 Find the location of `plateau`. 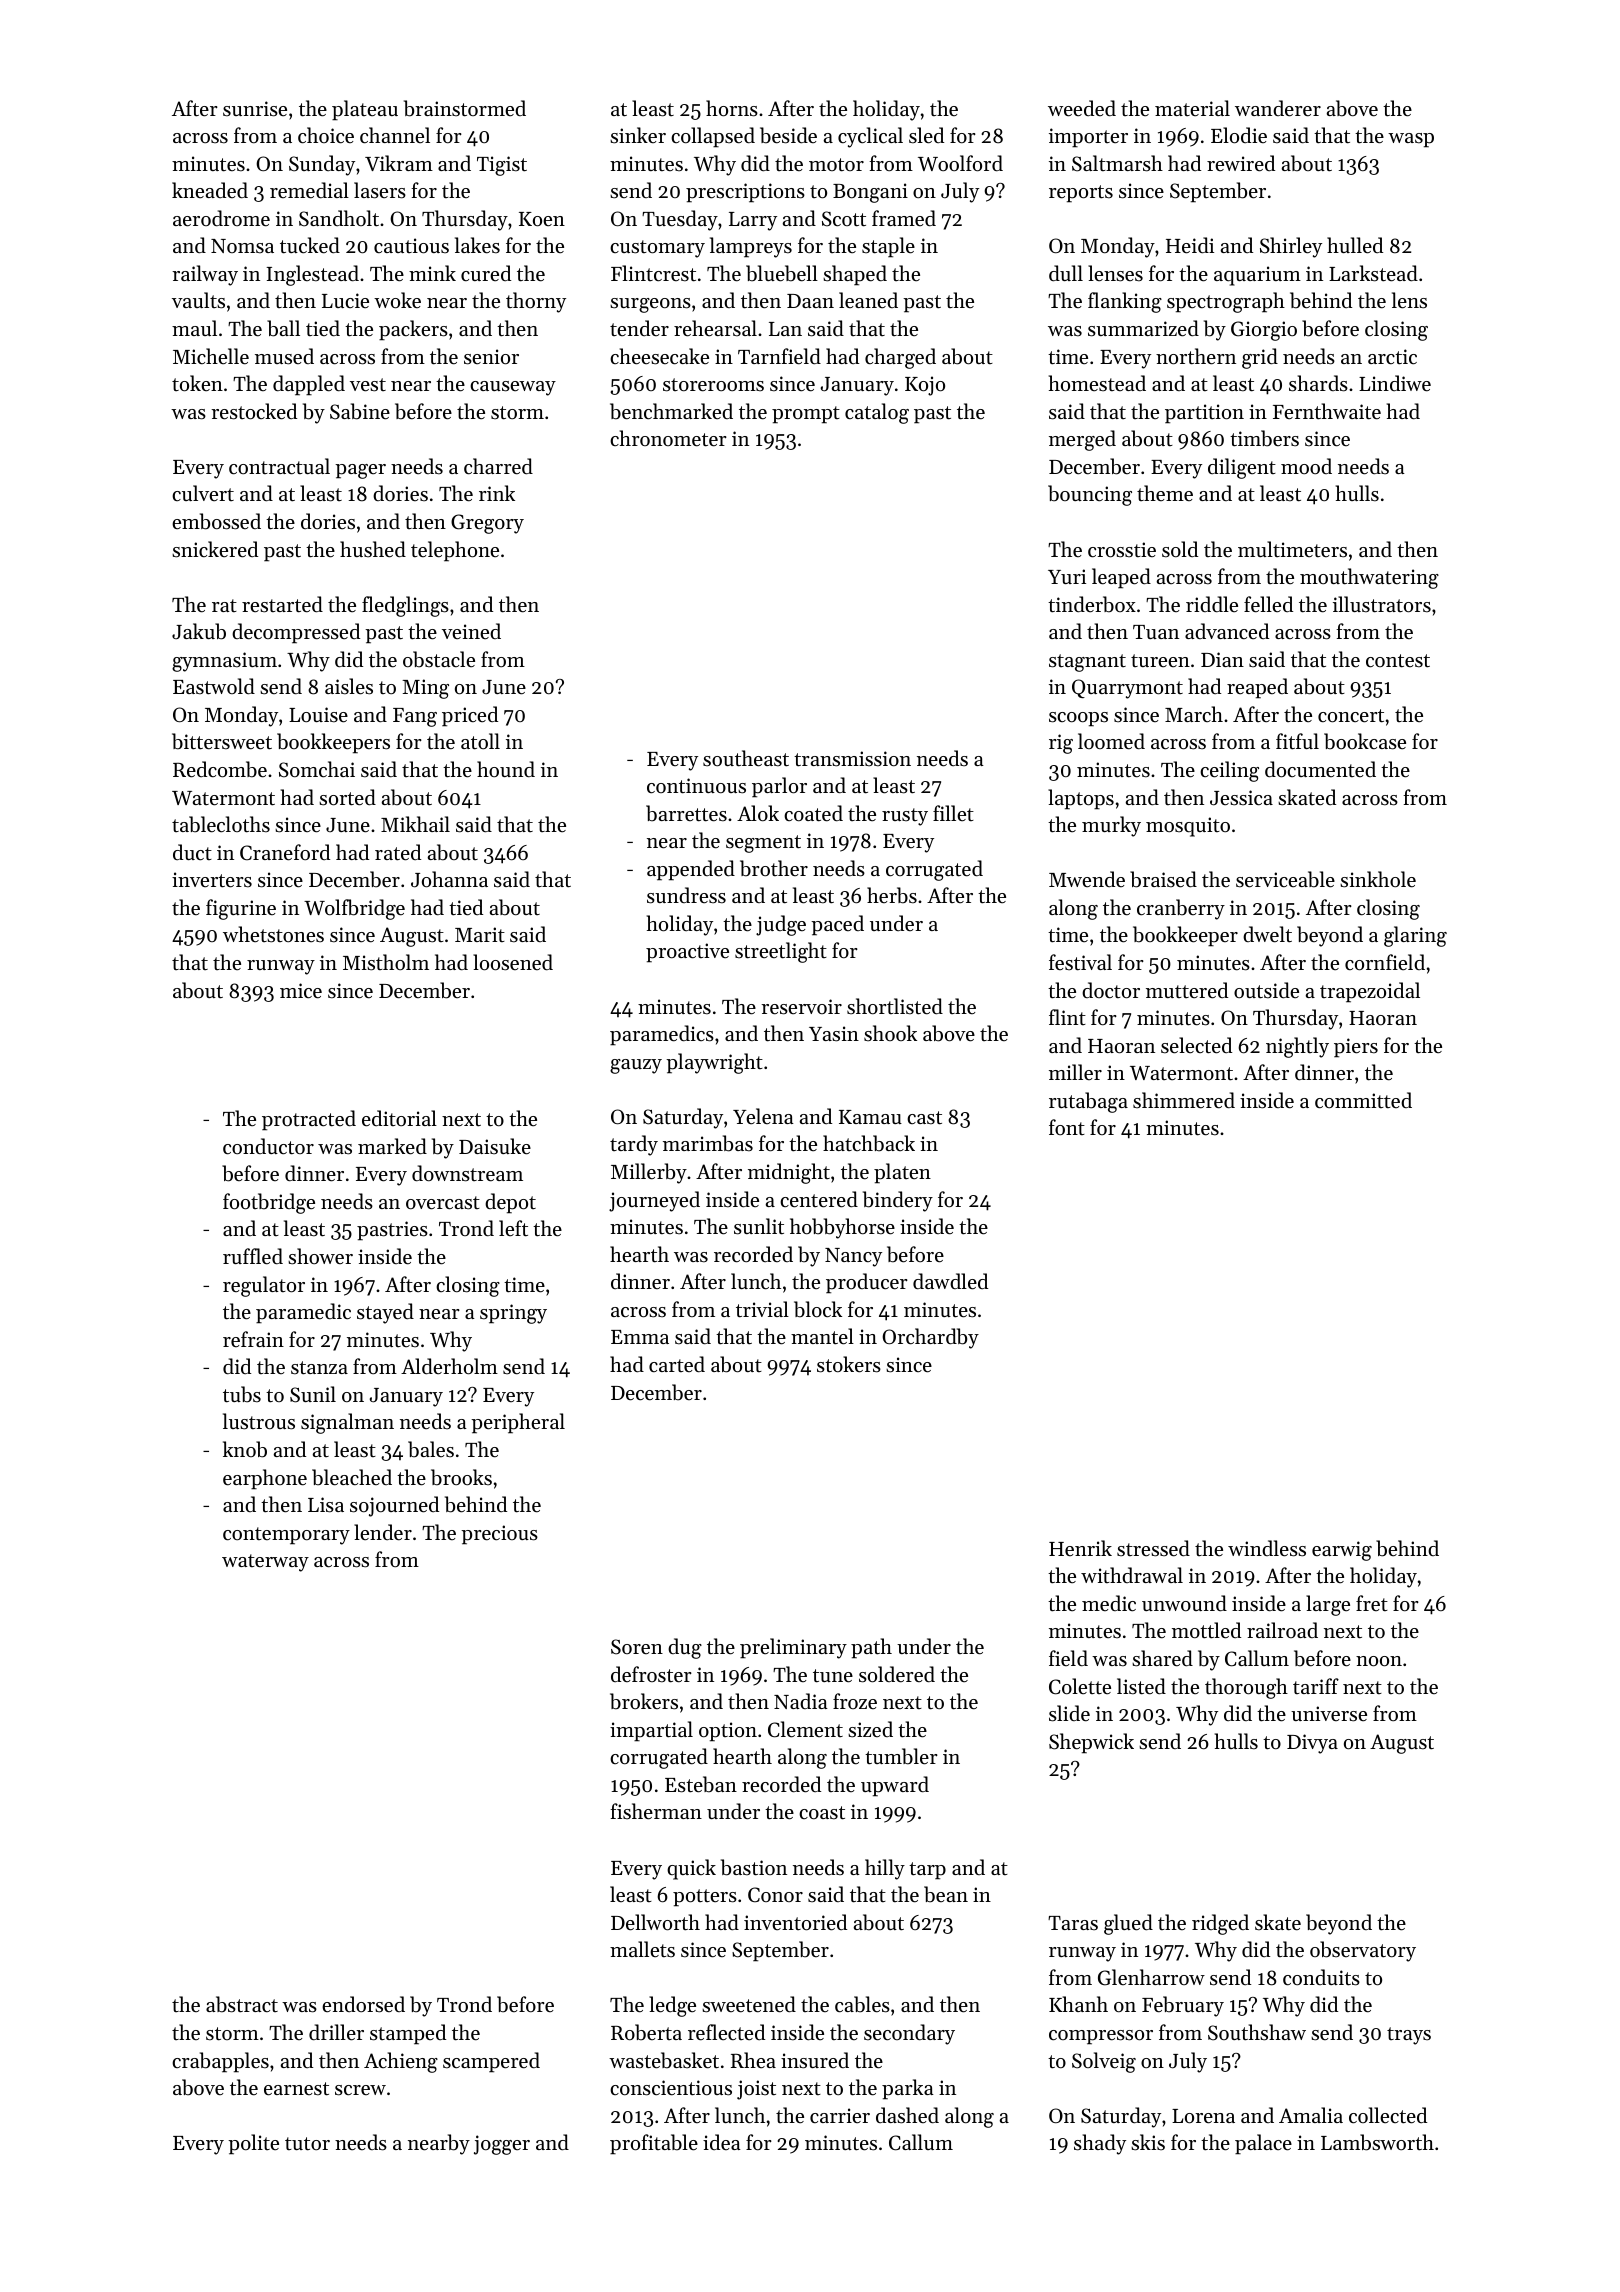

plateau is located at coordinates (365, 110).
